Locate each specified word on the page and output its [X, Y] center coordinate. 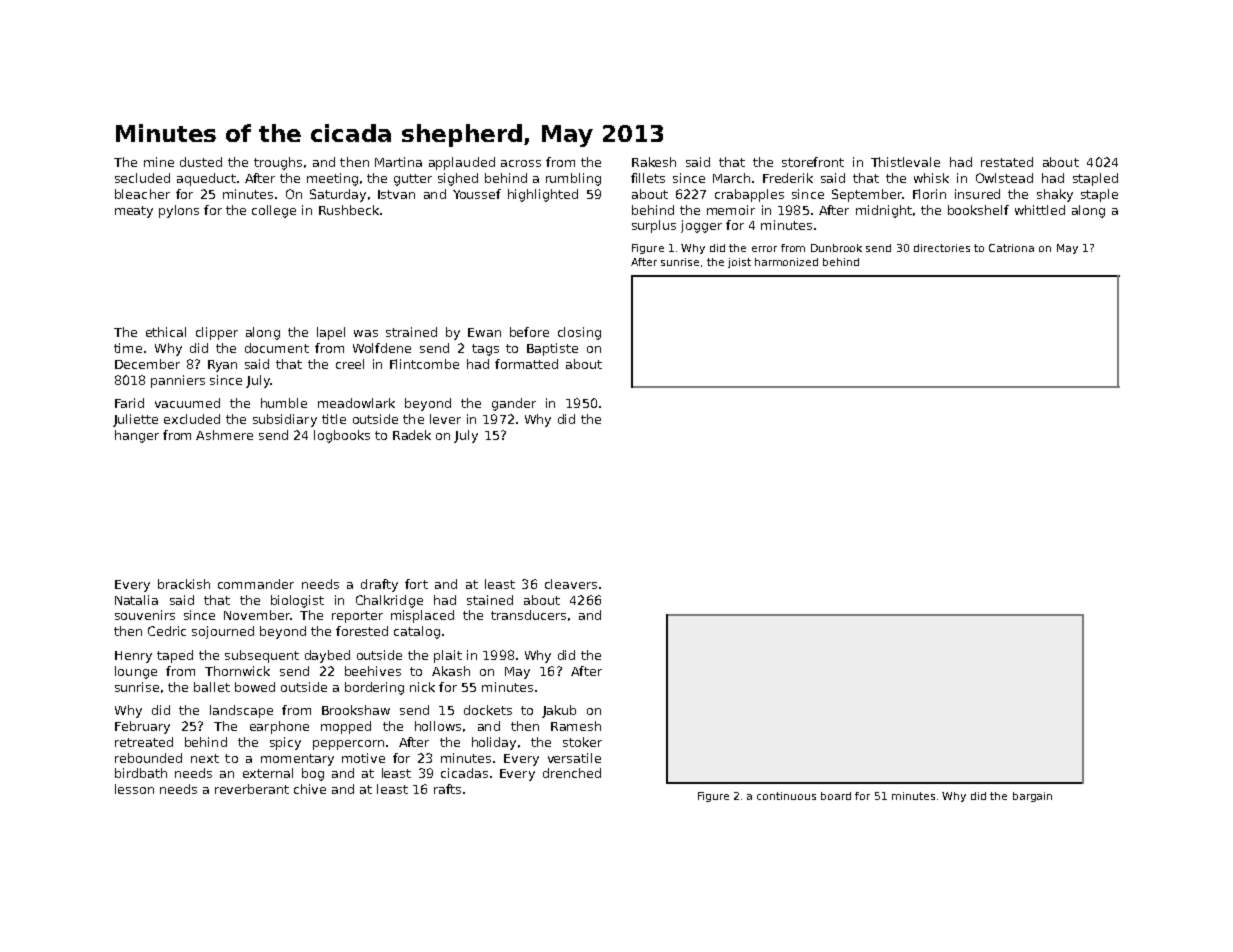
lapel [331, 333]
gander [514, 404]
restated [1007, 162]
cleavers [571, 584]
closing [579, 333]
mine [159, 162]
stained [490, 600]
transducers [528, 615]
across [521, 163]
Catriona [1011, 248]
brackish [184, 584]
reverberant [252, 789]
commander [256, 584]
